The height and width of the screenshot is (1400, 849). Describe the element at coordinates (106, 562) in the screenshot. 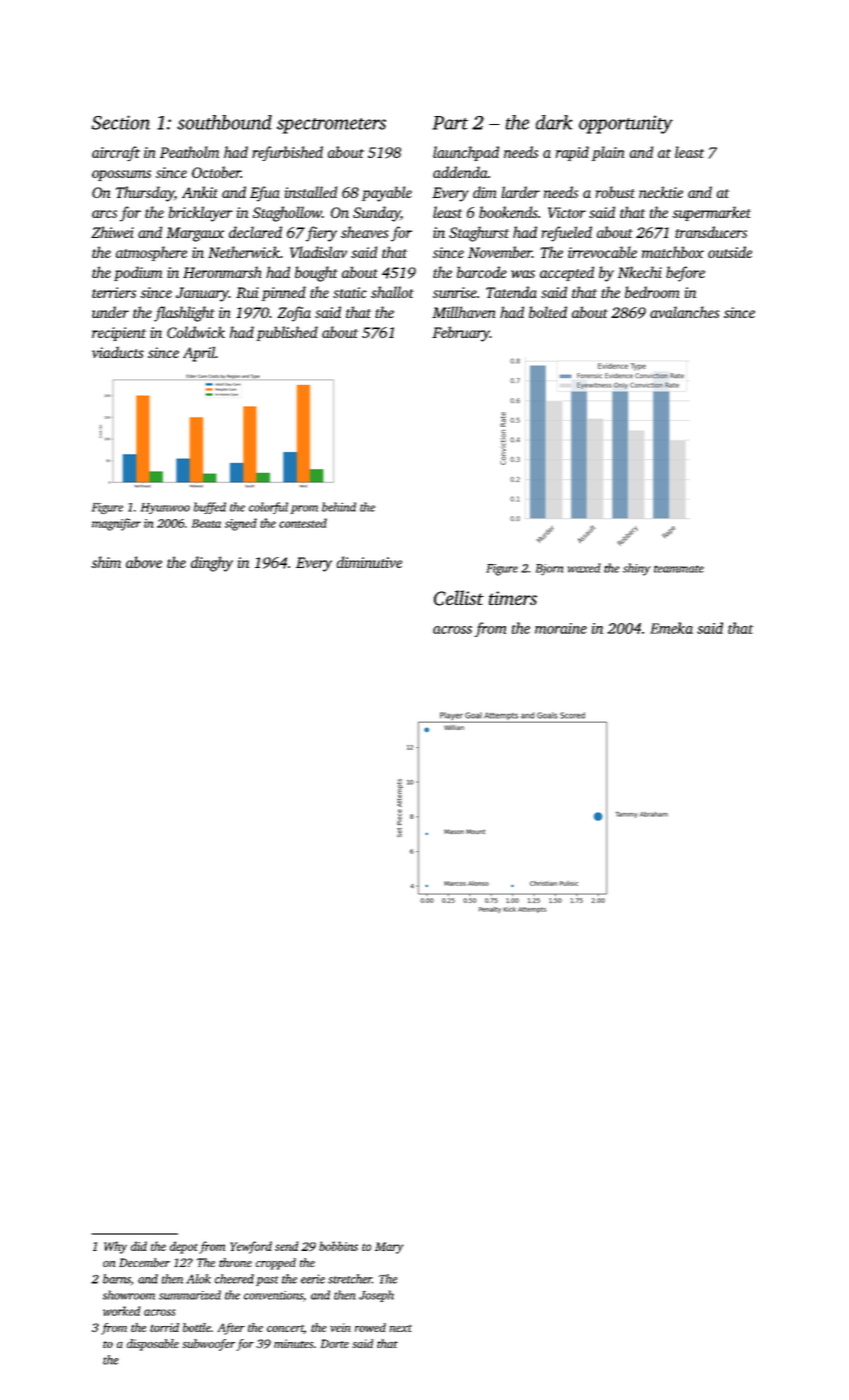

I see `shim` at that location.
